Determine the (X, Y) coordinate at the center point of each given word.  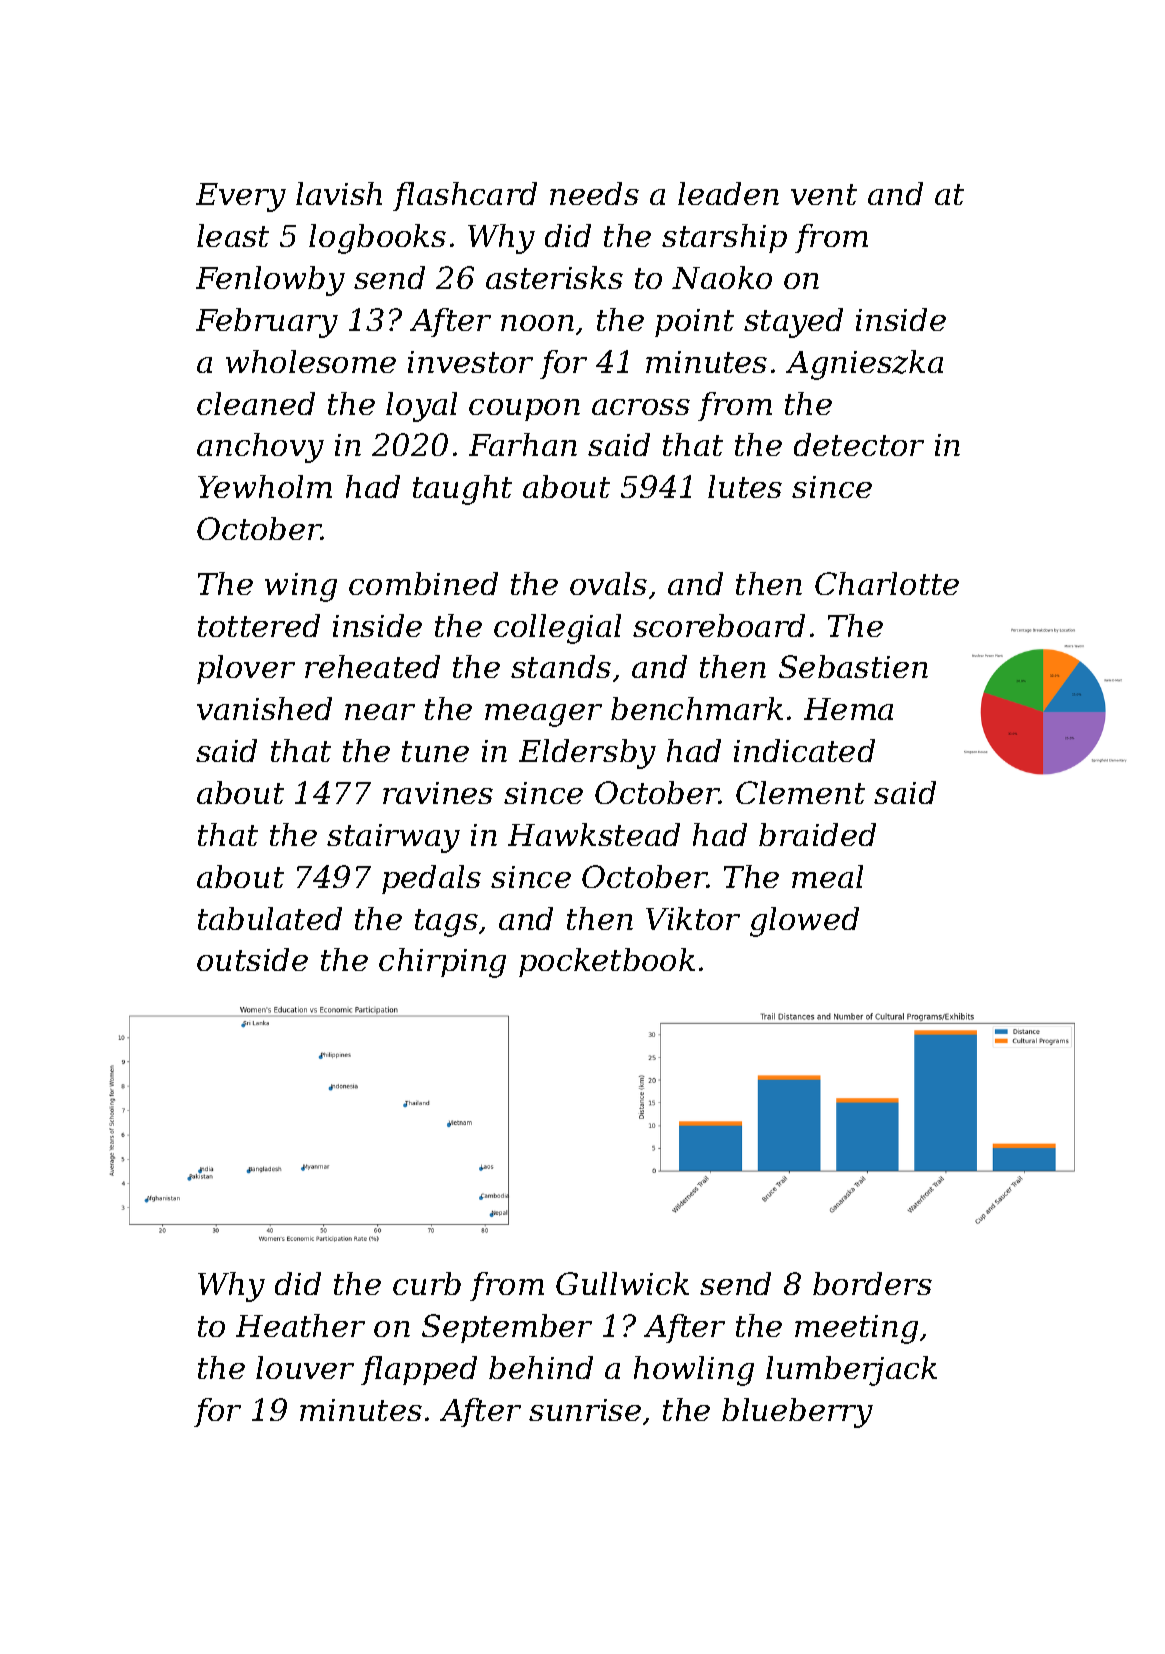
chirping (442, 963)
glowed (804, 922)
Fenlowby (270, 281)
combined (423, 583)
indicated (804, 750)
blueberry (797, 1413)
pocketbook (607, 962)
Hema (848, 709)
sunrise (585, 1410)
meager (543, 715)
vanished (264, 708)
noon (537, 323)
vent (824, 194)
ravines (438, 793)
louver (305, 1367)
